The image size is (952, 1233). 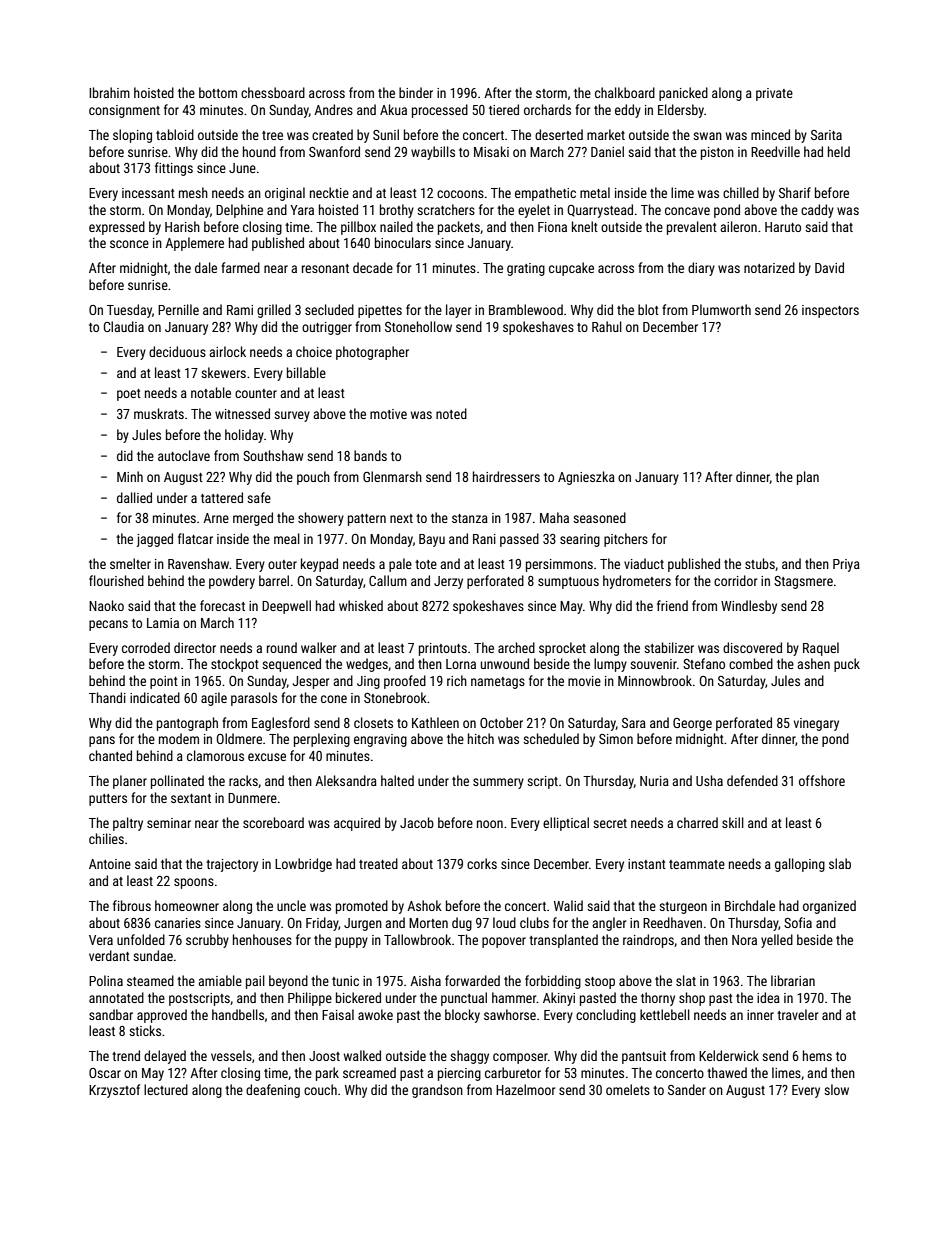 I want to click on deciduous, so click(x=177, y=351).
